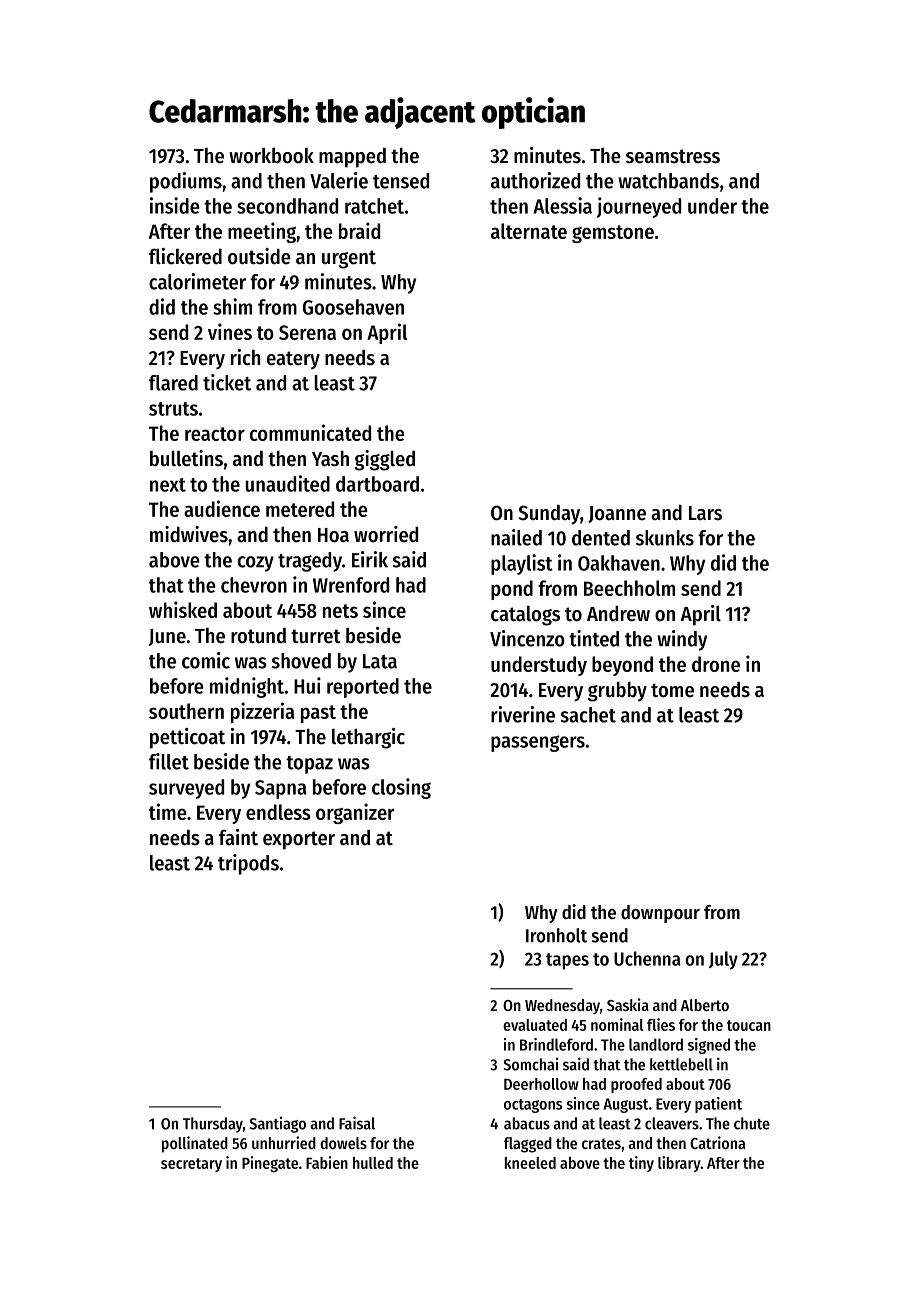  What do you see at coordinates (248, 864) in the page?
I see `tripods` at bounding box center [248, 864].
